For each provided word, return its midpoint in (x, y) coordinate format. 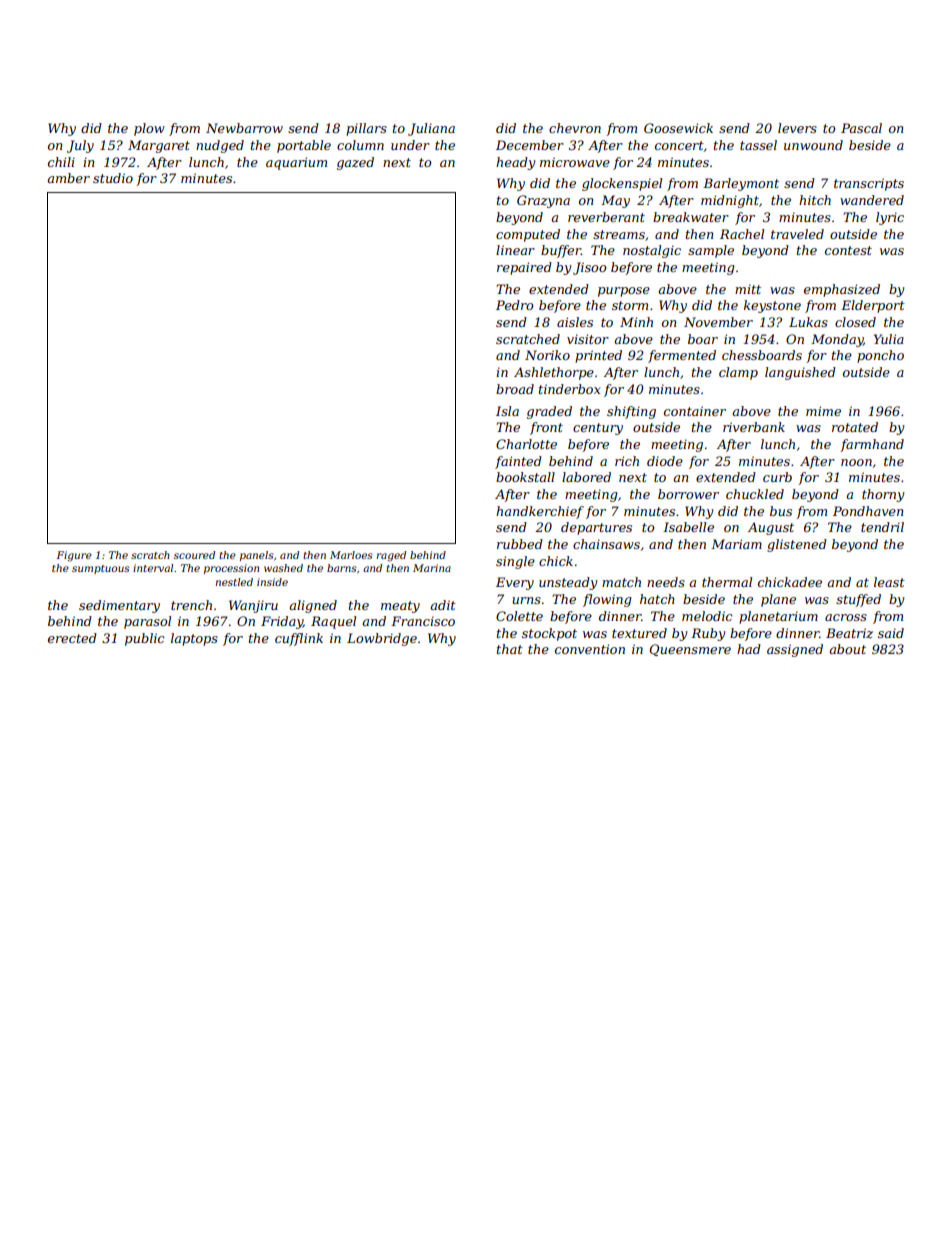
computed (528, 235)
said (891, 633)
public (144, 639)
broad (515, 389)
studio (113, 178)
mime (823, 411)
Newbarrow (244, 128)
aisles (575, 322)
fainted (518, 462)
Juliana (431, 129)
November (718, 322)
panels (257, 556)
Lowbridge (382, 639)
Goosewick (678, 128)
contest (848, 250)
